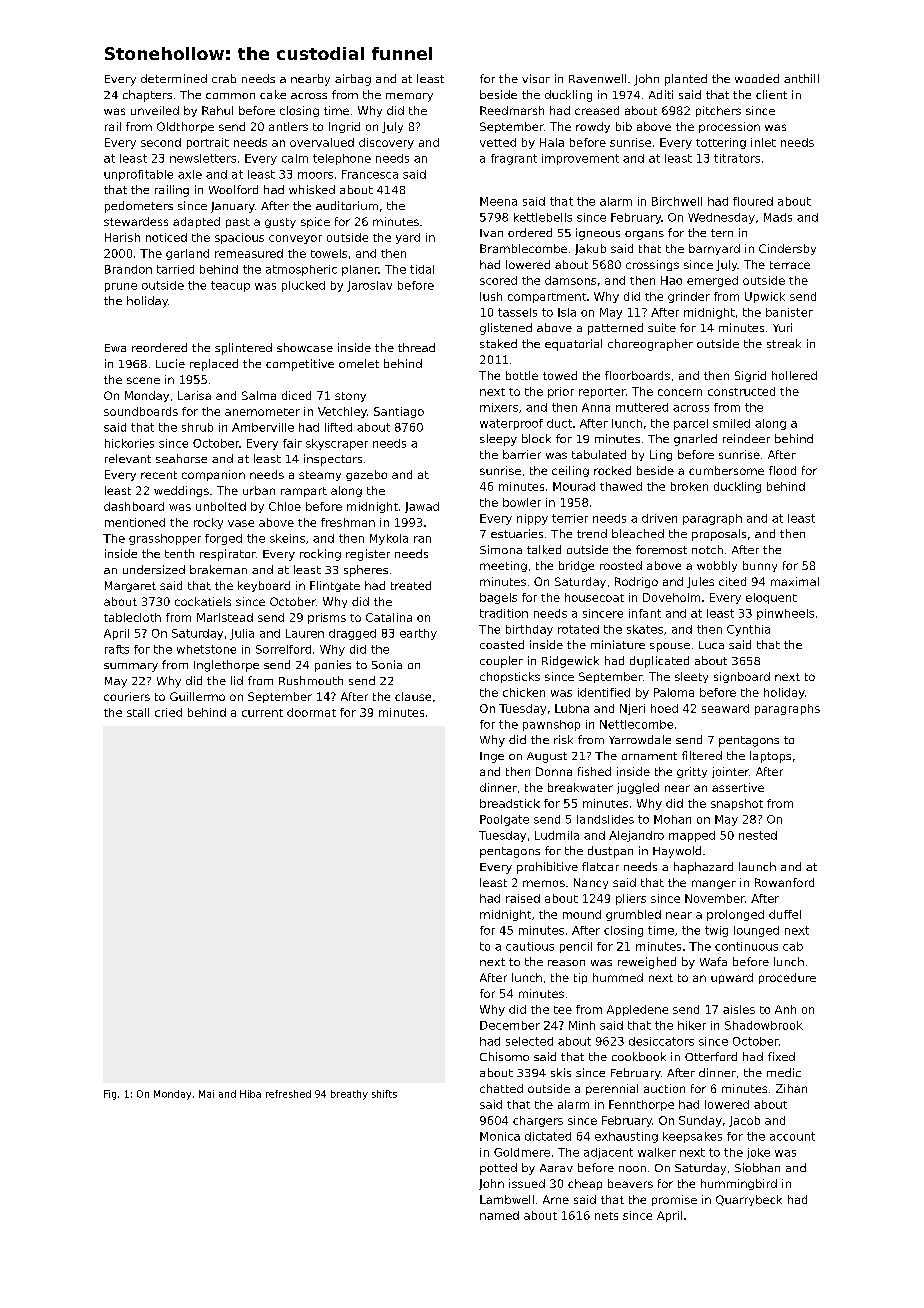 Image resolution: width=924 pixels, height=1308 pixels. What do you see at coordinates (413, 696) in the screenshot?
I see `clause` at bounding box center [413, 696].
